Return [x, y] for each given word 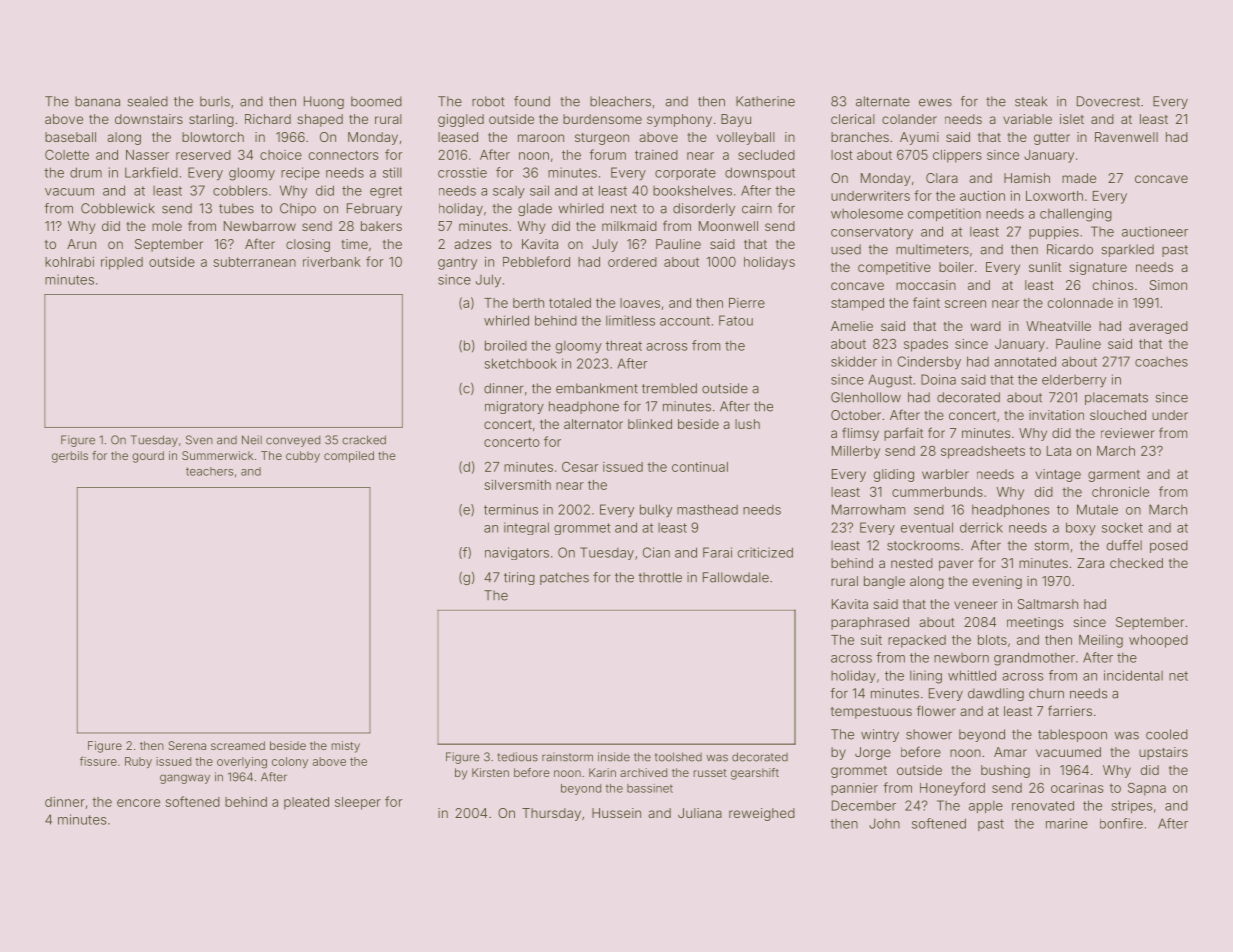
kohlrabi [69, 262]
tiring [519, 578]
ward [986, 326]
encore [138, 803]
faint [926, 302]
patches [564, 578]
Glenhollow [866, 397]
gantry [457, 264]
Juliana [700, 813]
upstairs [1163, 753]
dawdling [996, 694]
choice [281, 155]
